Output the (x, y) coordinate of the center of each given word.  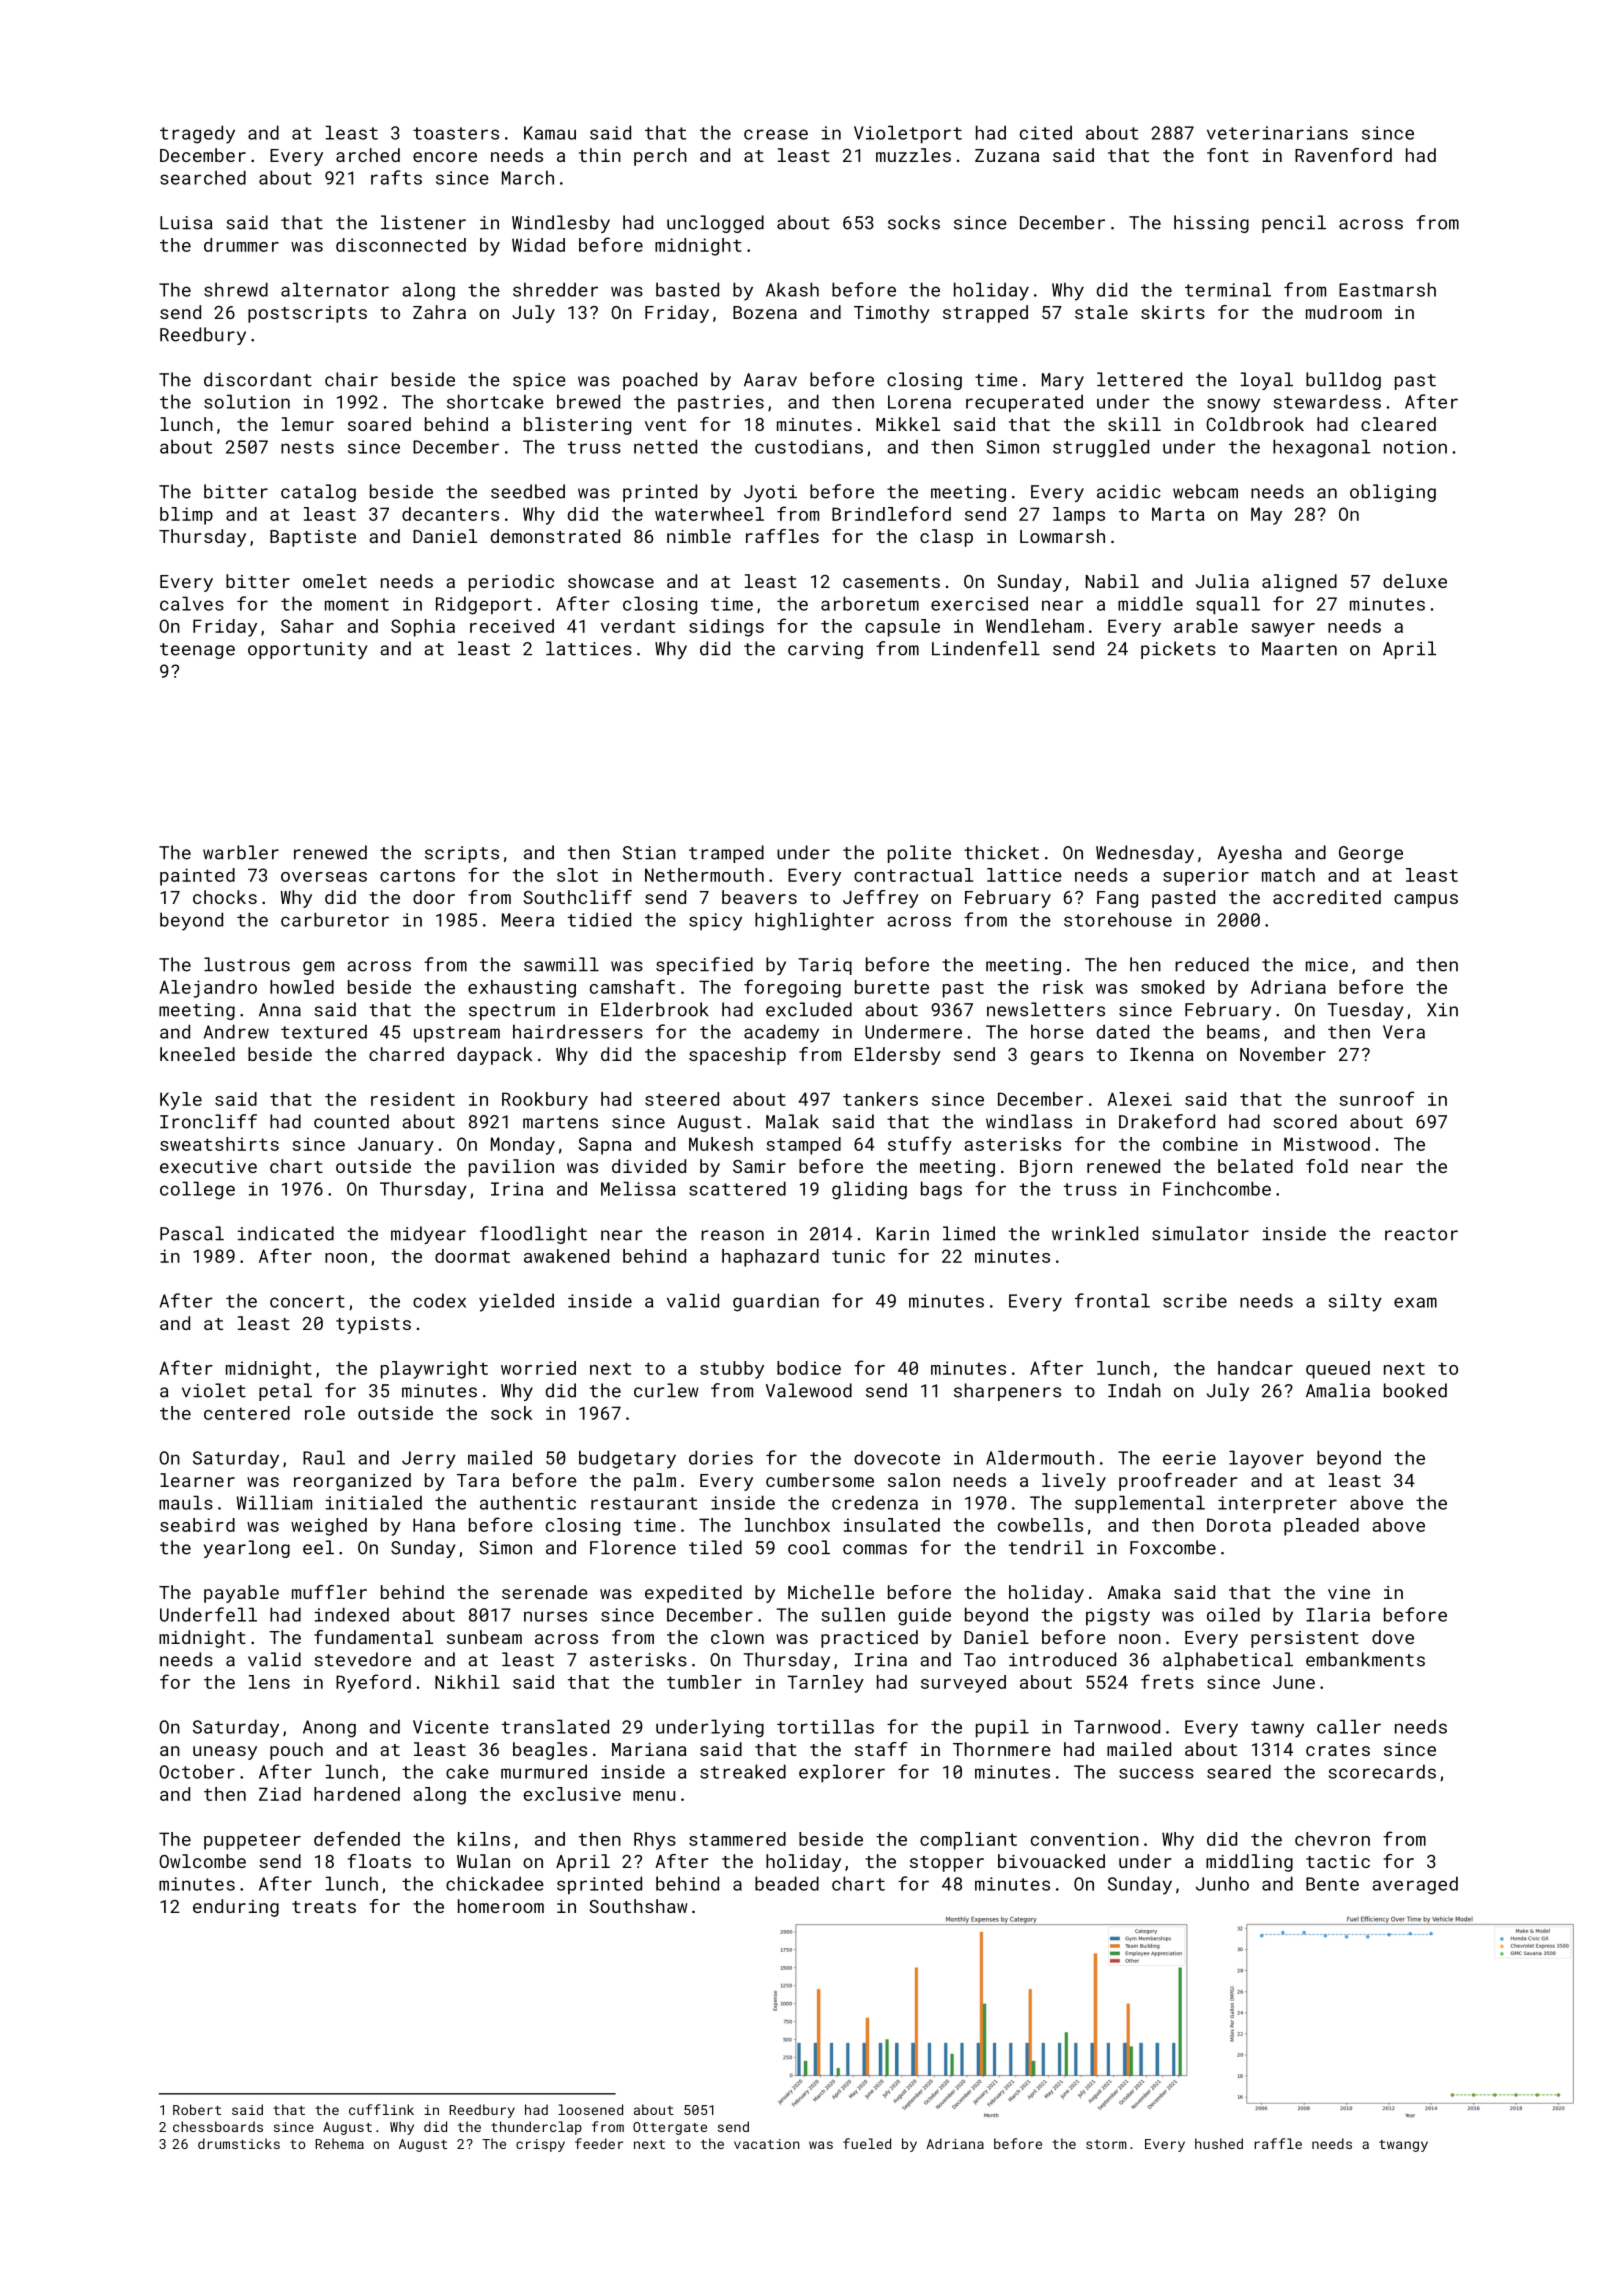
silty (1355, 1302)
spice (539, 381)
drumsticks (239, 2143)
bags (941, 1190)
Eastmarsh (1387, 289)
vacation (766, 2144)
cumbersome (820, 1480)
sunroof (1377, 1098)
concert (307, 1301)
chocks (225, 897)
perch (660, 157)
